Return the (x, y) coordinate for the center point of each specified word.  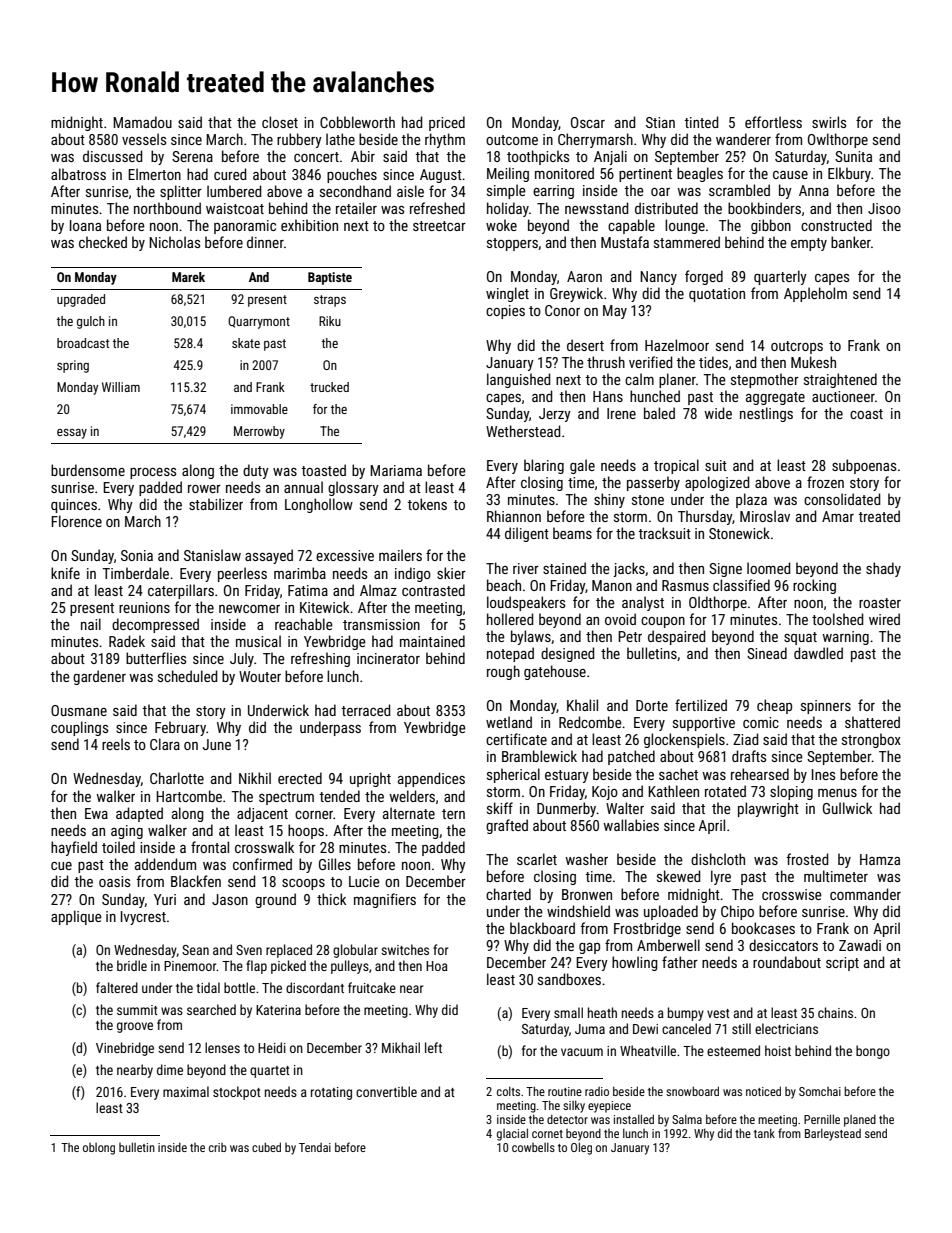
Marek (188, 277)
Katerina (278, 1010)
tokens (427, 504)
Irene (621, 413)
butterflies (156, 658)
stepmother (765, 380)
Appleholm (815, 294)
